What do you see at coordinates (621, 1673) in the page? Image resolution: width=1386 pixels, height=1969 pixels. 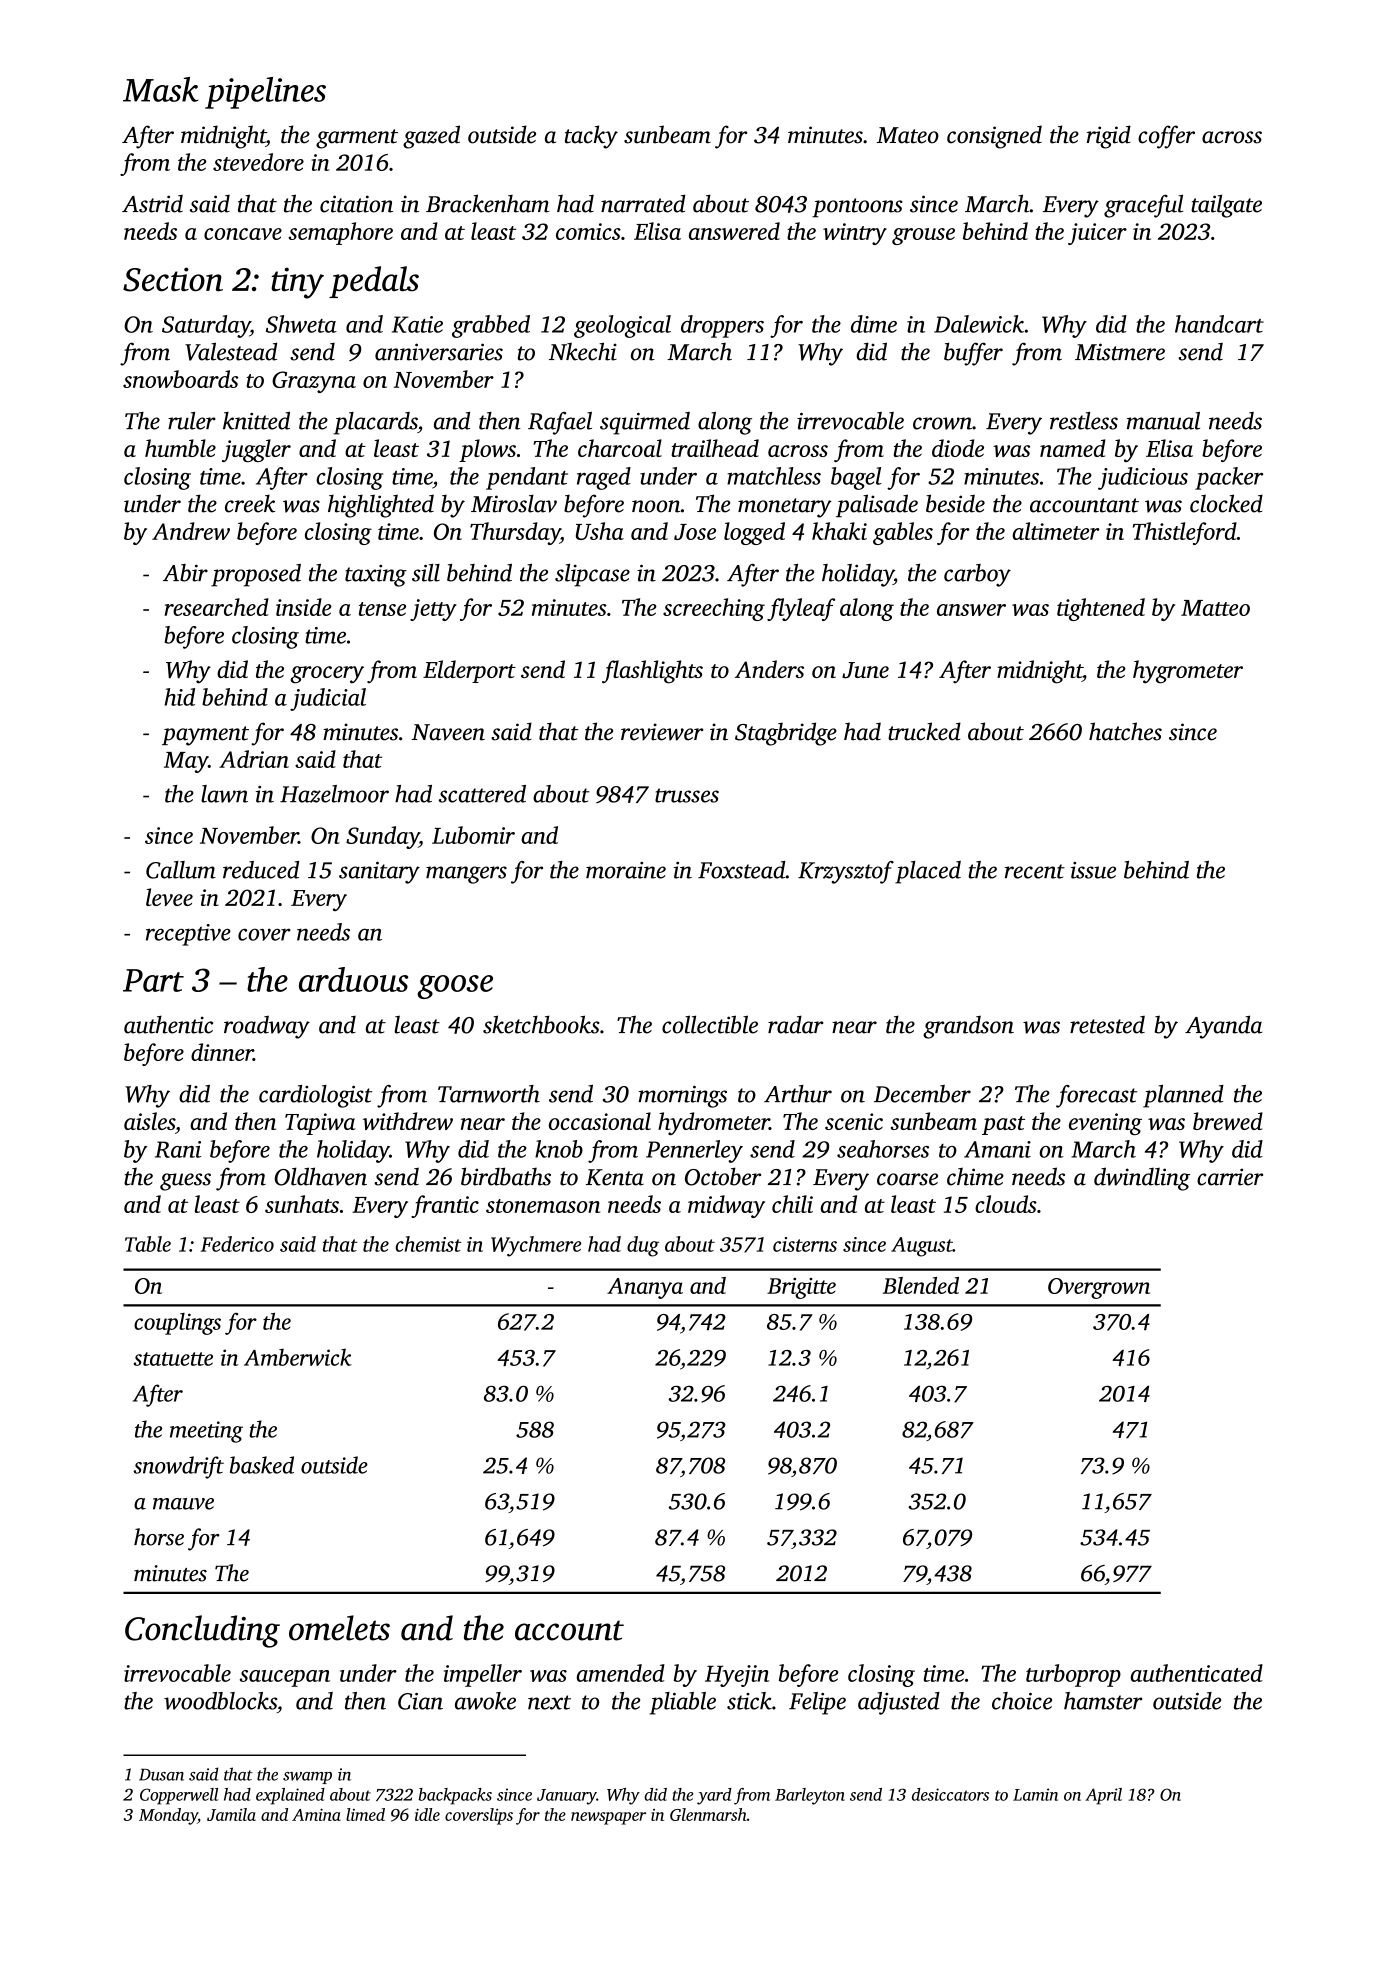 I see `amended` at bounding box center [621, 1673].
